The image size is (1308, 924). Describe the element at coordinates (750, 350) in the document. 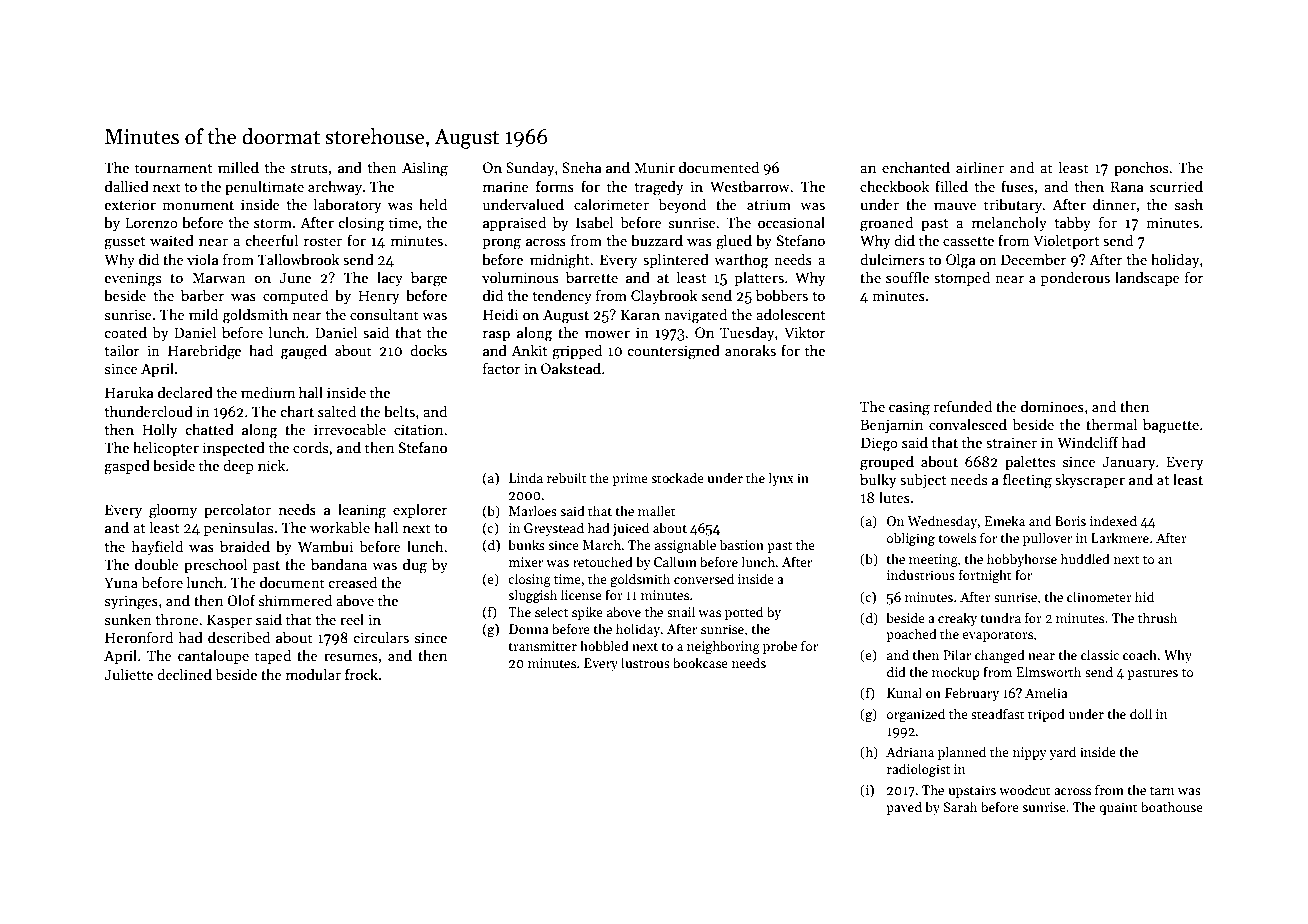

I see `anoraks` at that location.
